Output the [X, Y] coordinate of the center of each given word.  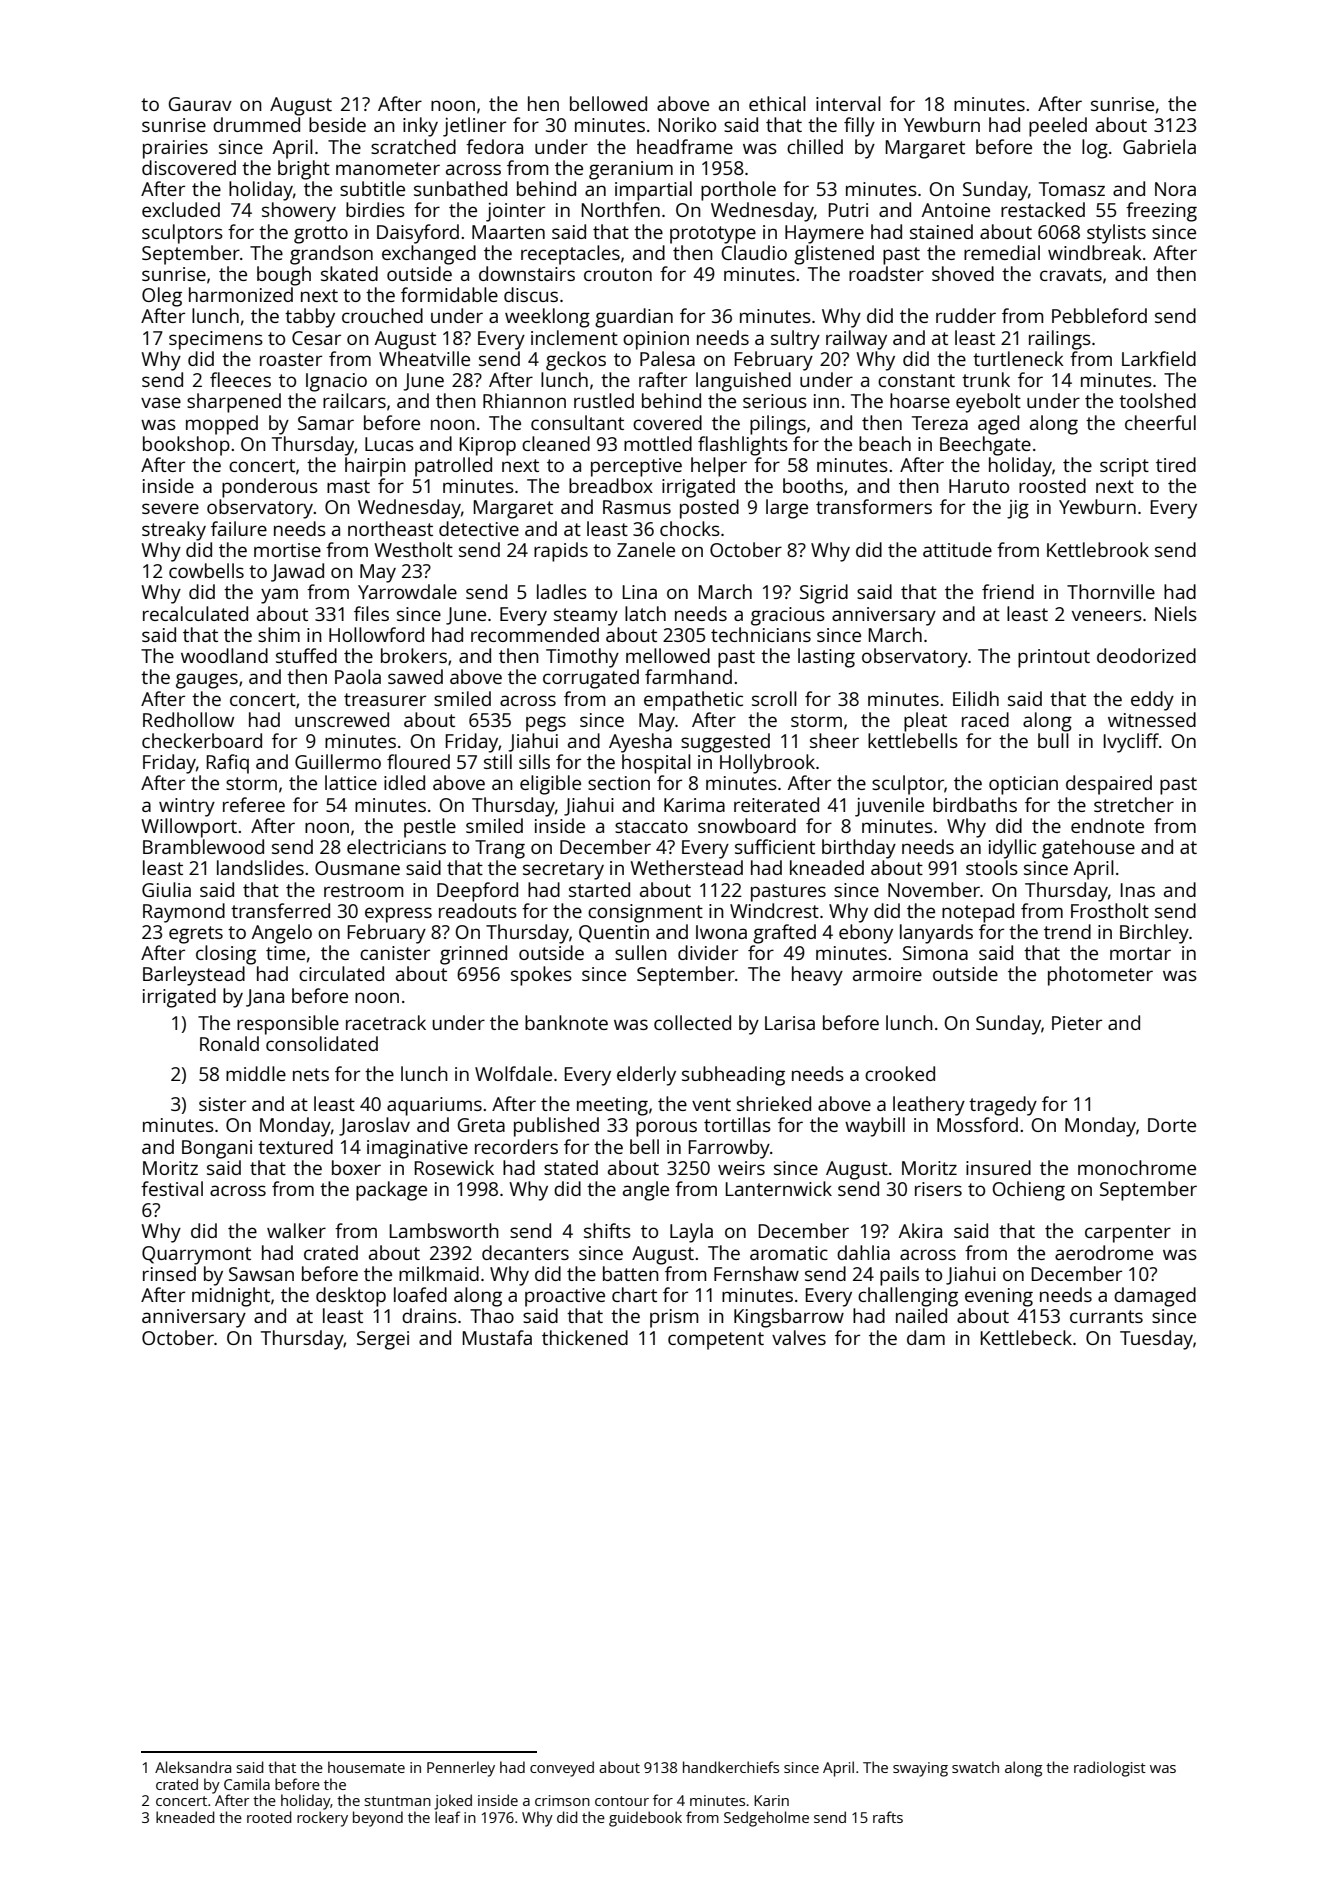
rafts [888, 1817]
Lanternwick [779, 1188]
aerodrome [1104, 1252]
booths [813, 485]
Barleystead [194, 976]
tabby [310, 318]
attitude [957, 549]
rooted [269, 1817]
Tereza [940, 423]
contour [622, 1801]
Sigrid [824, 594]
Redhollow [188, 719]
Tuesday [1156, 1340]
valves [799, 1337]
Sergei [383, 1340]
